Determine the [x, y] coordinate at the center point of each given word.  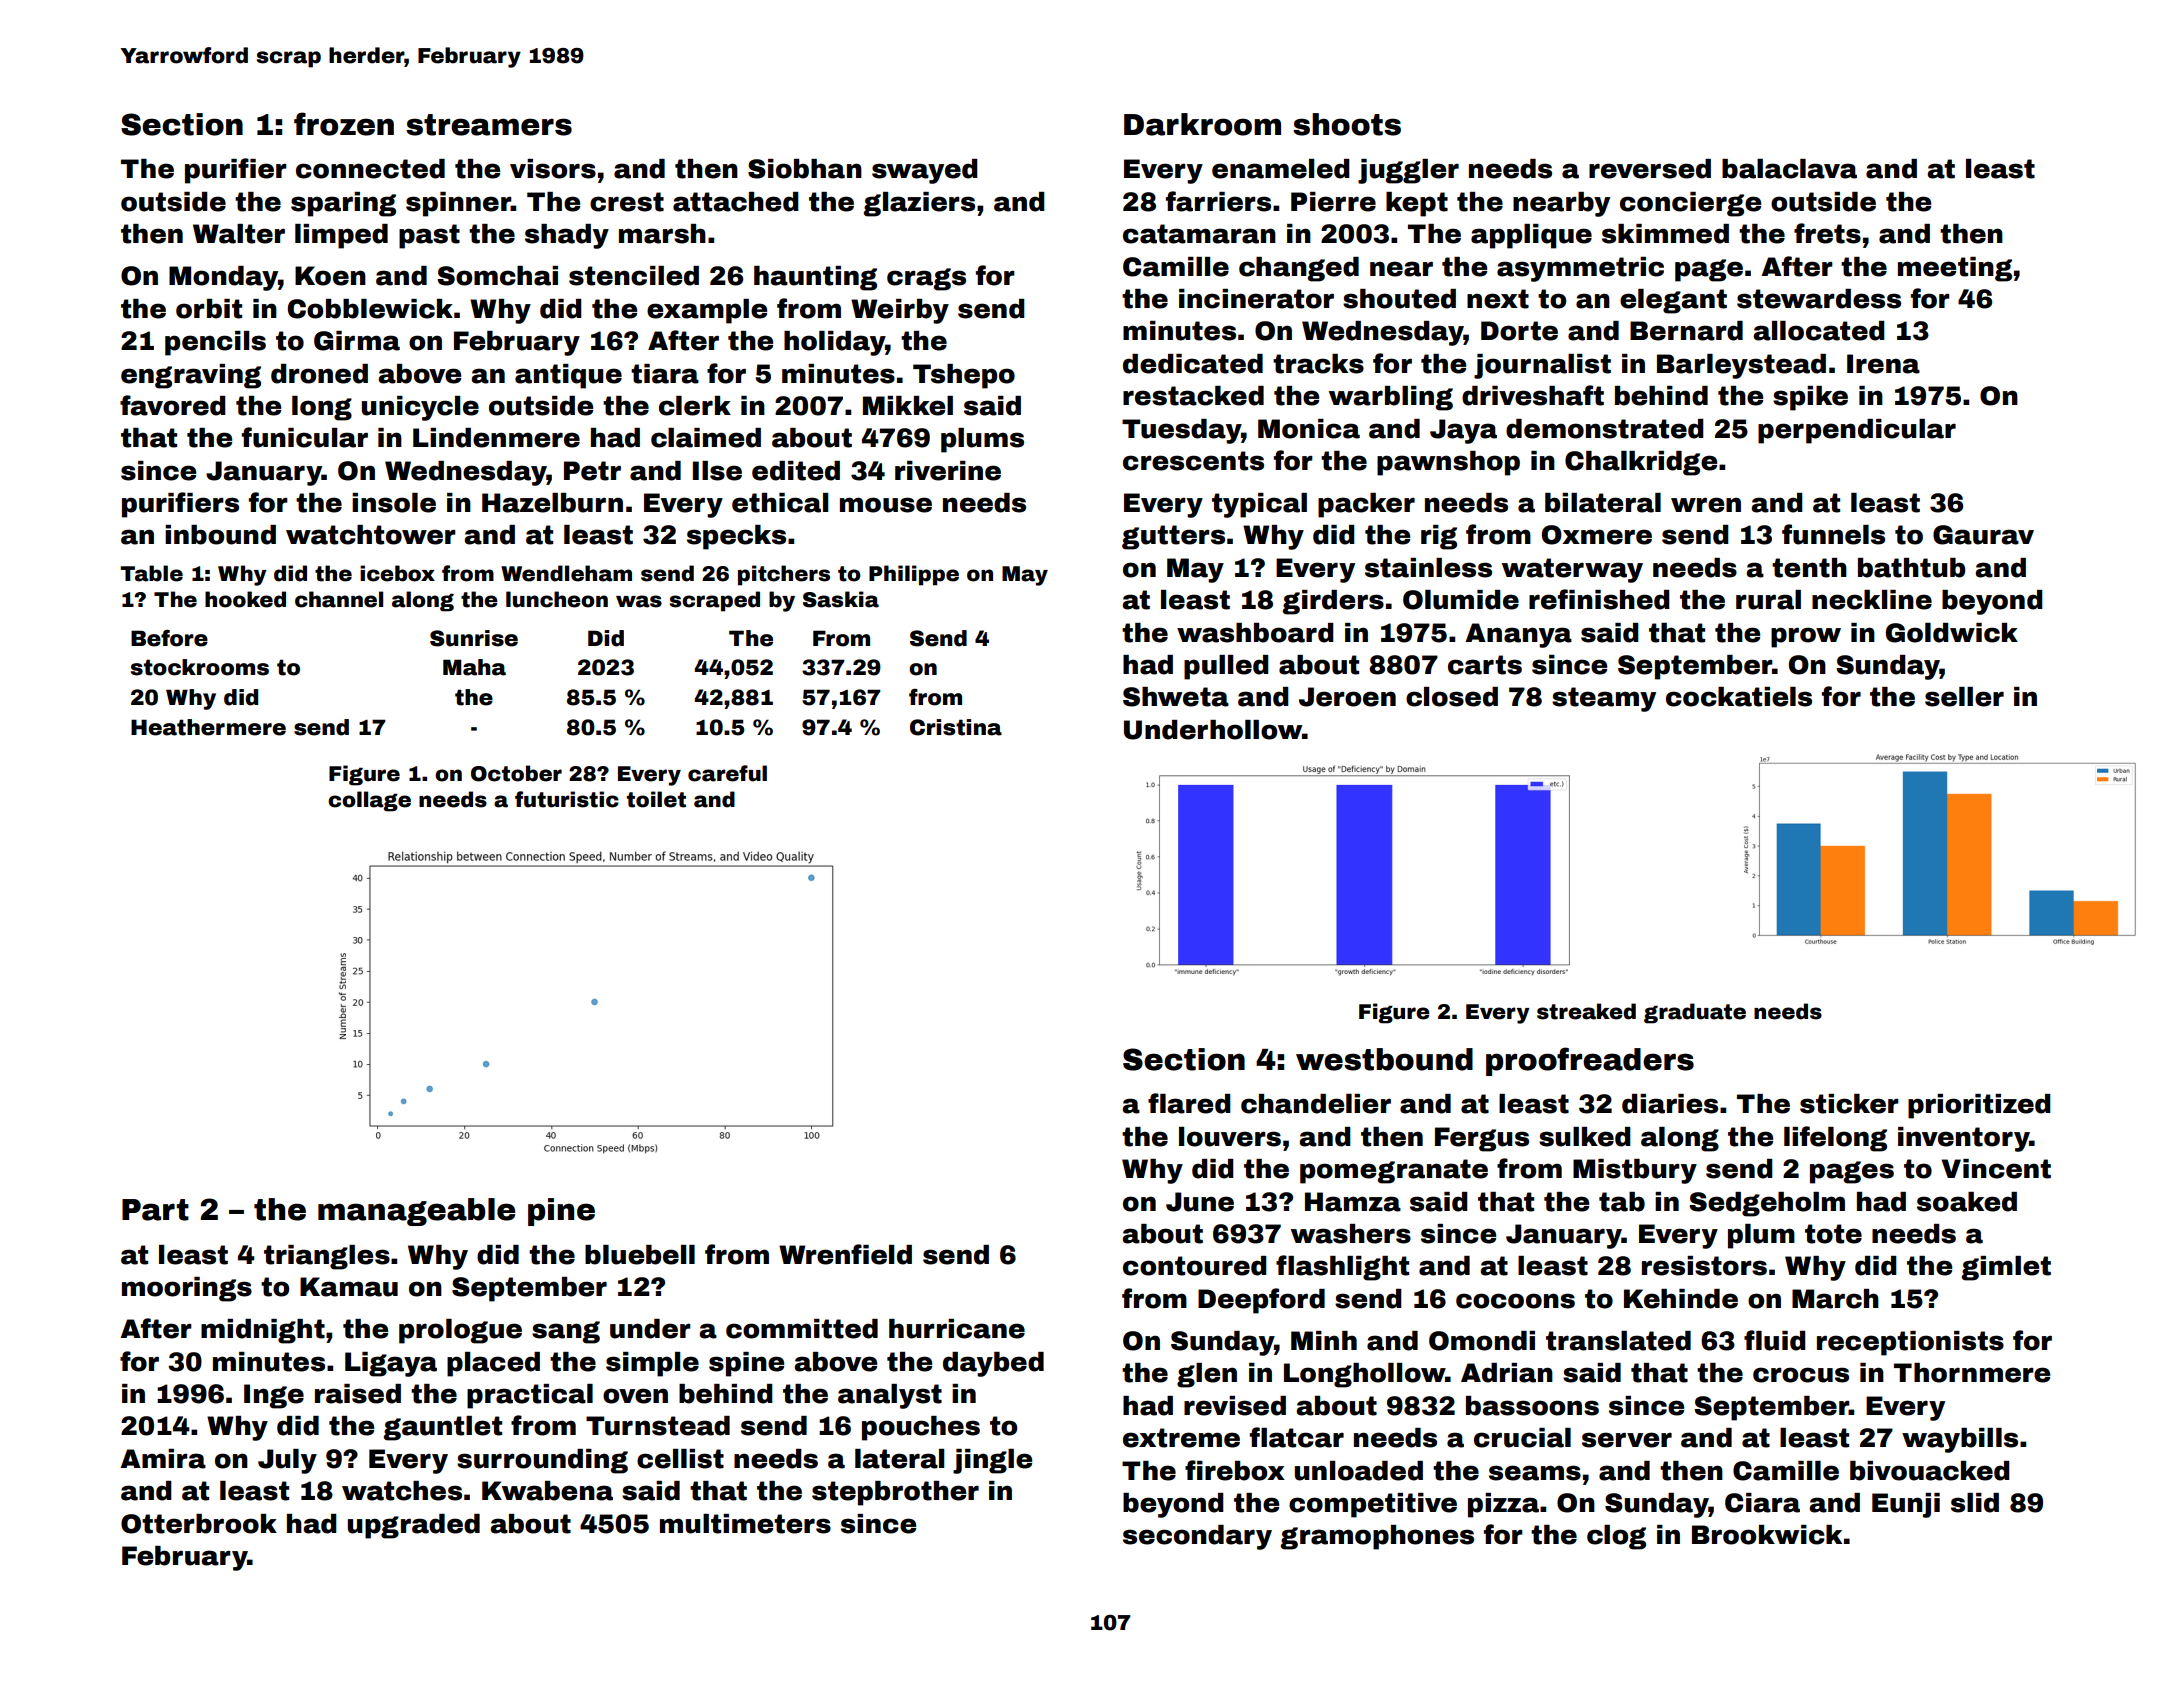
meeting [1955, 269]
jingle [992, 1461]
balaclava [1789, 169]
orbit [209, 309]
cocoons [1515, 1301]
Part [155, 1210]
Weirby [900, 311]
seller [1964, 697]
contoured [1195, 1266]
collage [369, 801]
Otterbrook [199, 1524]
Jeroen [1347, 697]
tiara [665, 374]
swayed [925, 171]
